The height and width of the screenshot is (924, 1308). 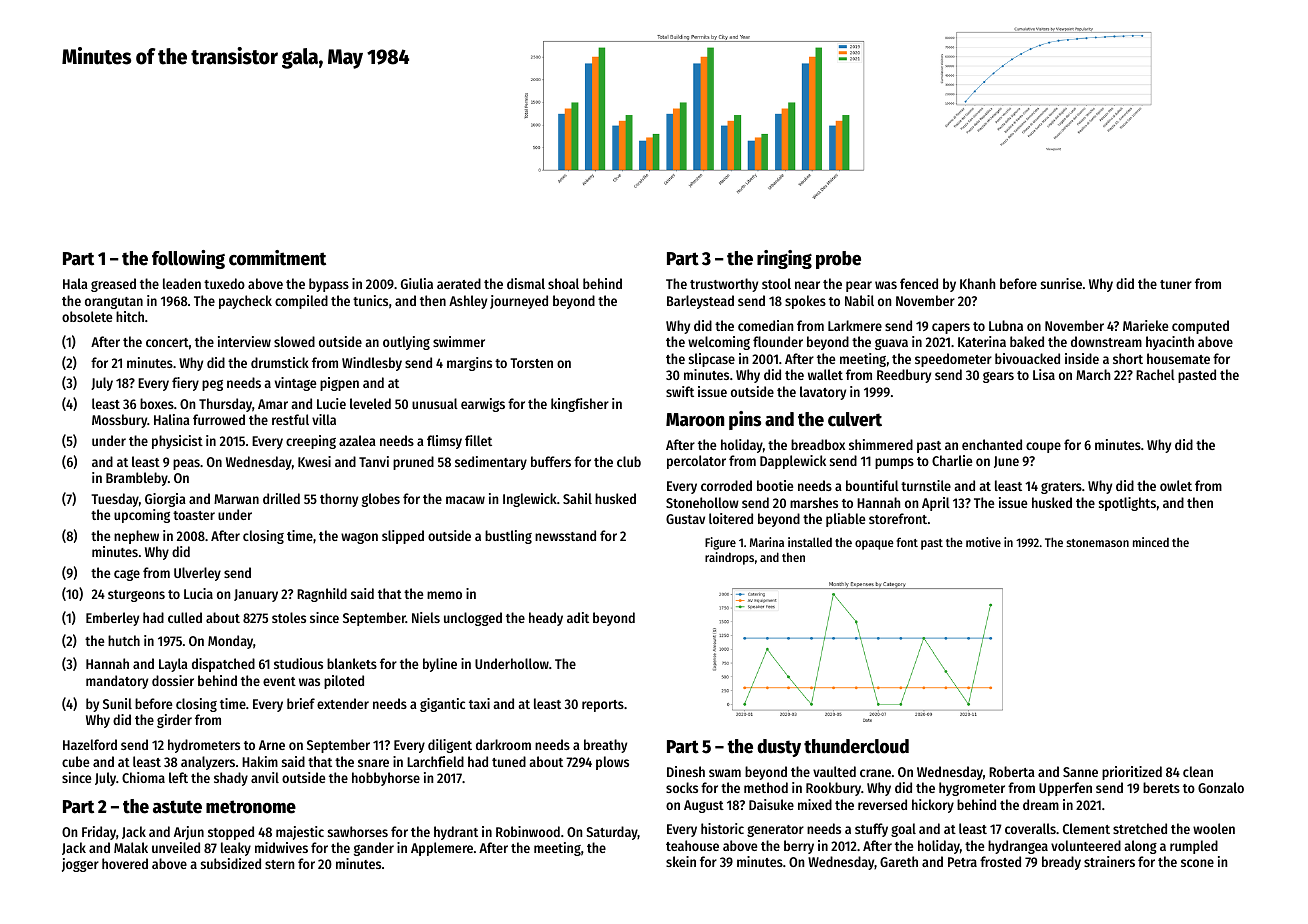 What do you see at coordinates (729, 558) in the screenshot?
I see `raindrops` at bounding box center [729, 558].
